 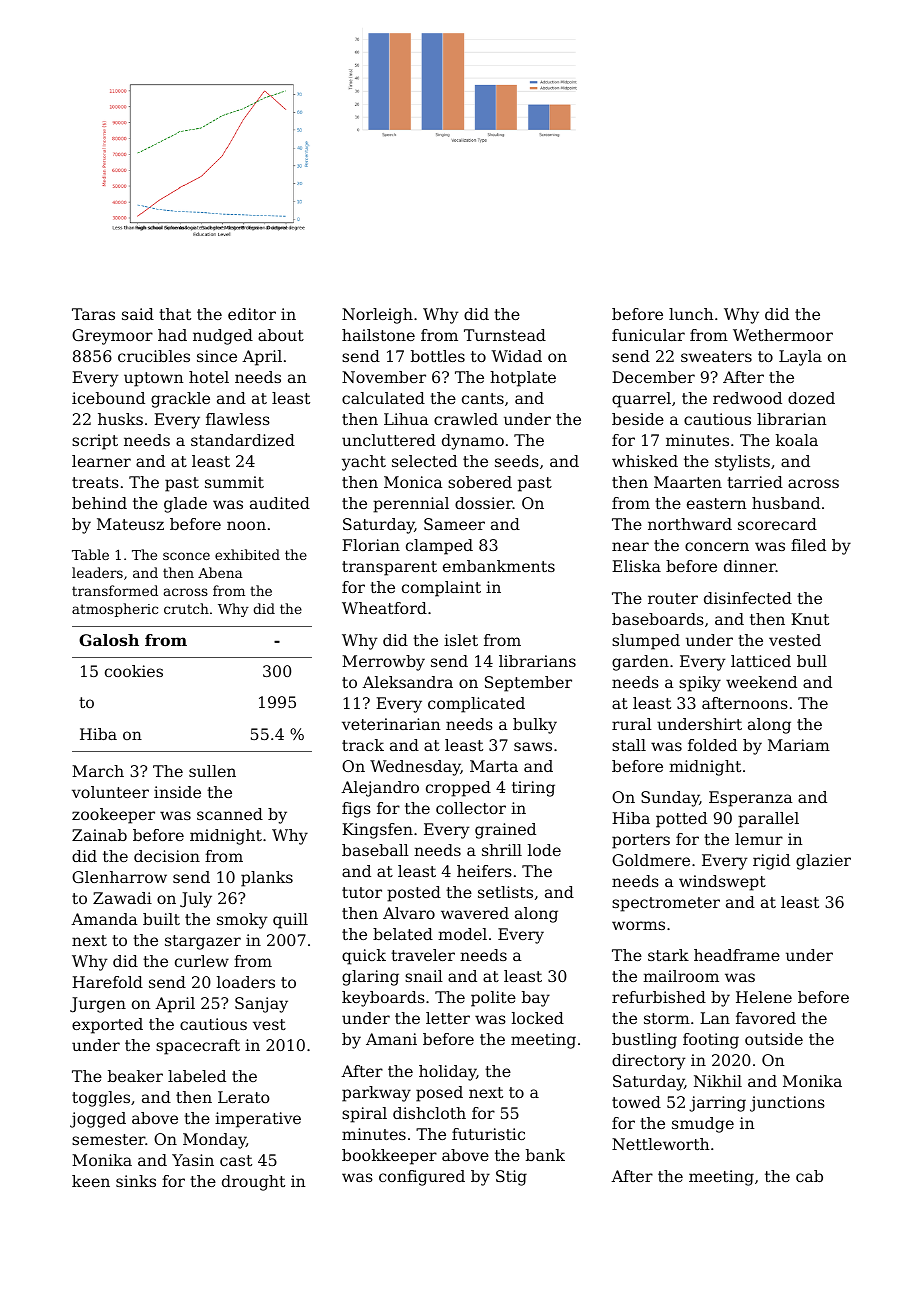 What do you see at coordinates (364, 463) in the screenshot?
I see `yacht` at bounding box center [364, 463].
